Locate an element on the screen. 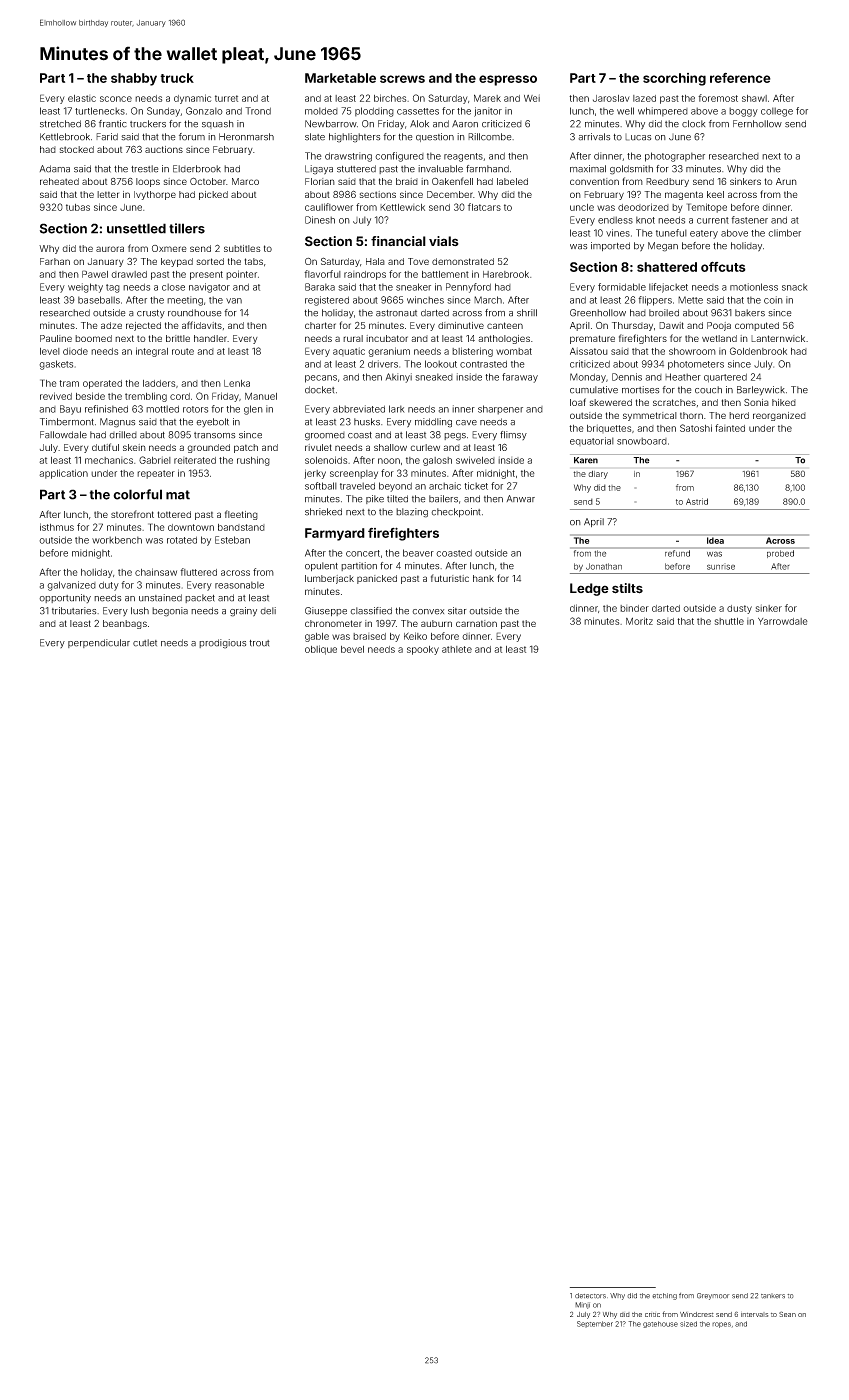 This screenshot has height=1400, width=849. gatehouse is located at coordinates (660, 1324).
